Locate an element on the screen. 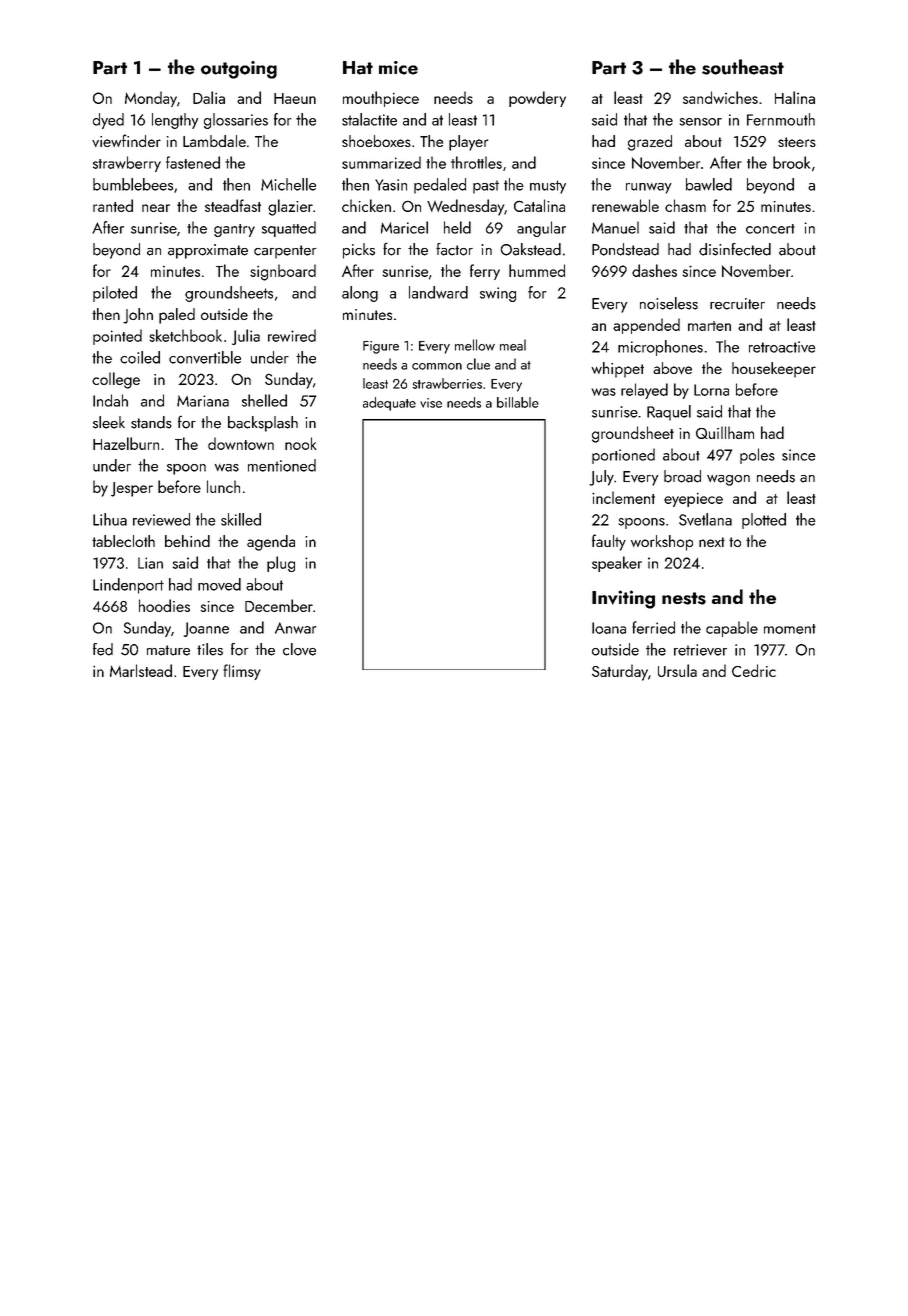 This screenshot has width=908, height=1316. dashes is located at coordinates (654, 270).
